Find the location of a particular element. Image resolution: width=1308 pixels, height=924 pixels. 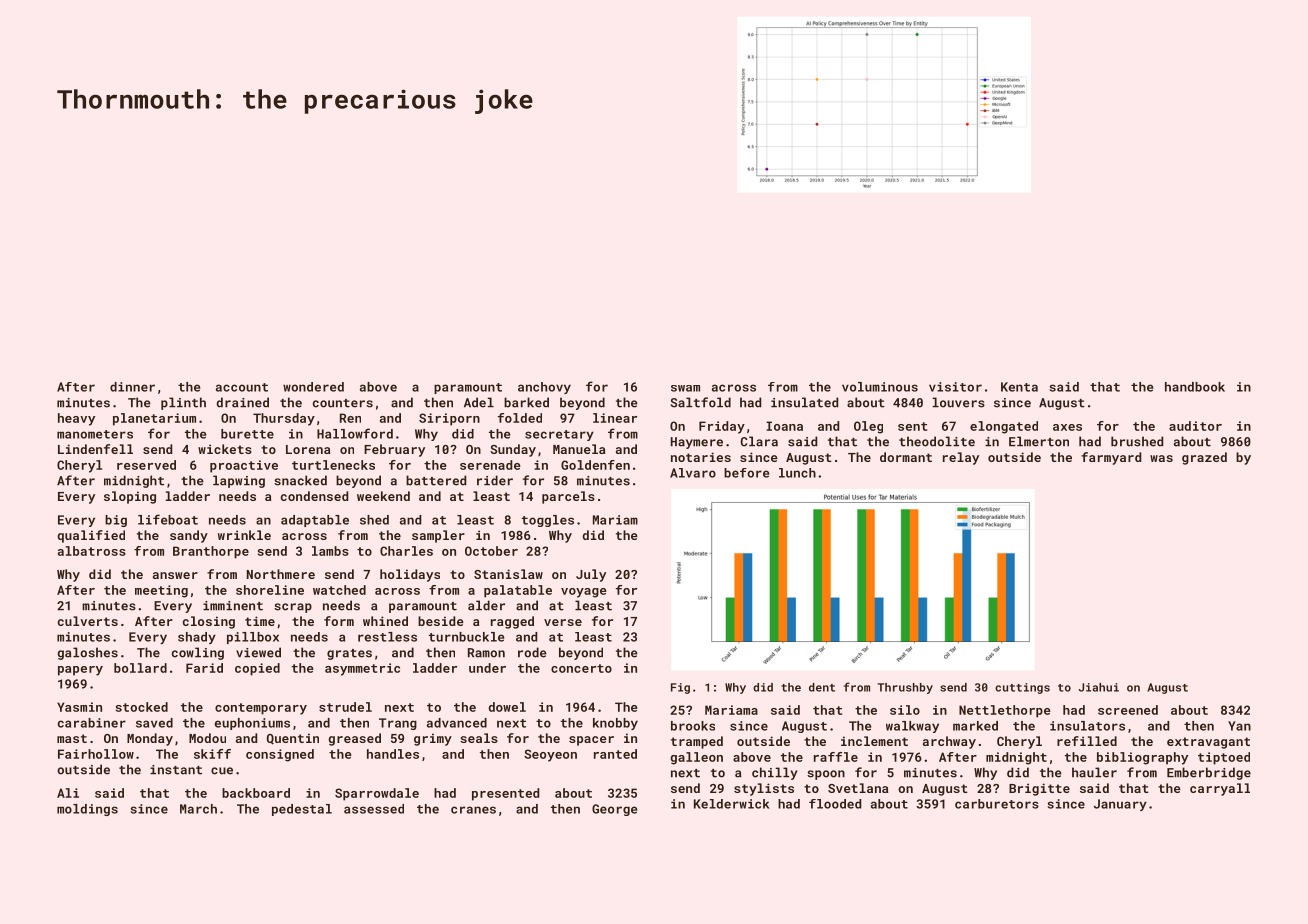

Stanislaw is located at coordinates (508, 574).
